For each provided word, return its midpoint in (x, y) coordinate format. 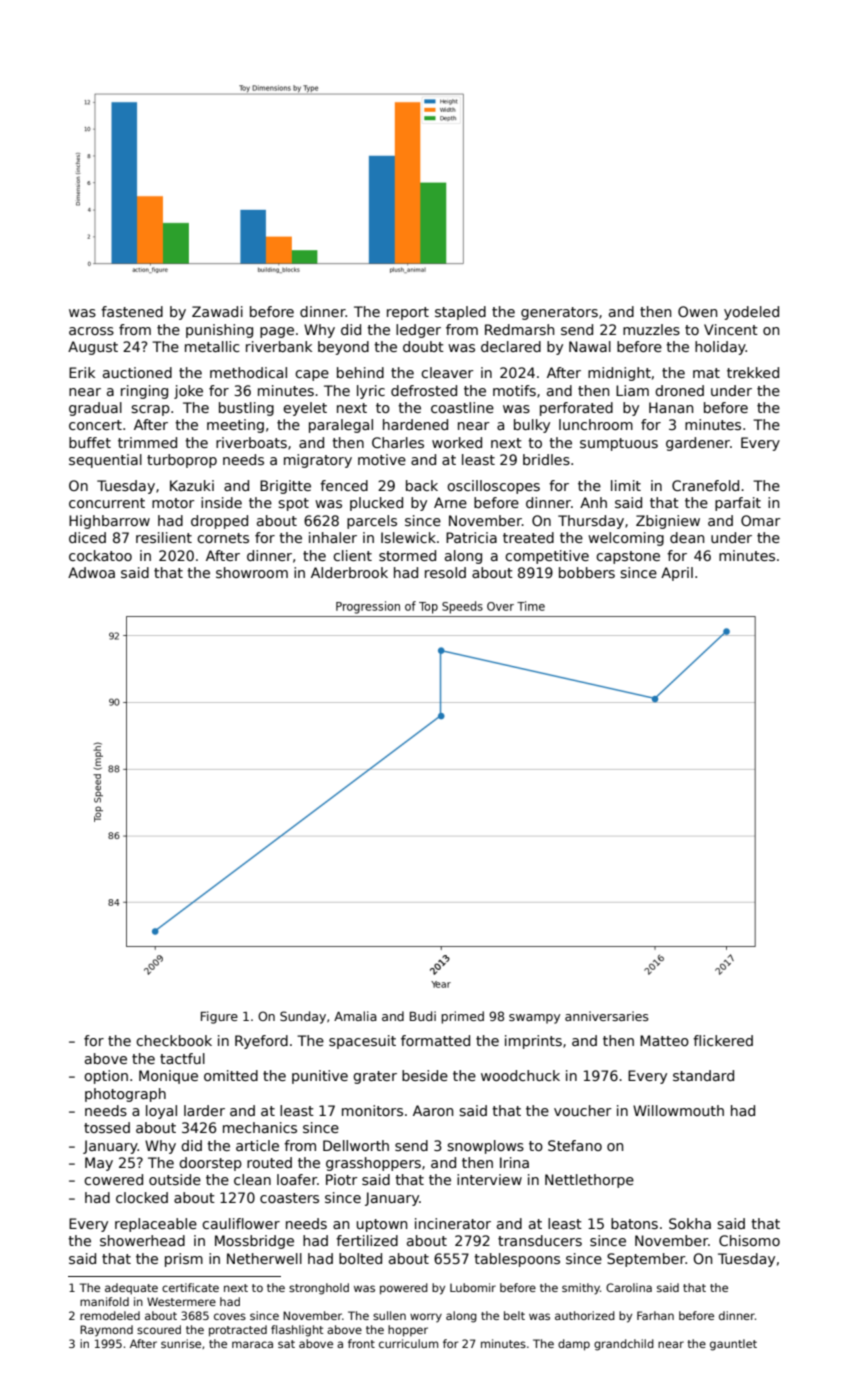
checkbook (174, 1040)
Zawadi (217, 311)
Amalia (355, 1016)
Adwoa (91, 572)
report (408, 313)
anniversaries (607, 1016)
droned (679, 390)
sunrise (181, 1343)
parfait (738, 504)
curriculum (408, 1343)
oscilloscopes (493, 487)
